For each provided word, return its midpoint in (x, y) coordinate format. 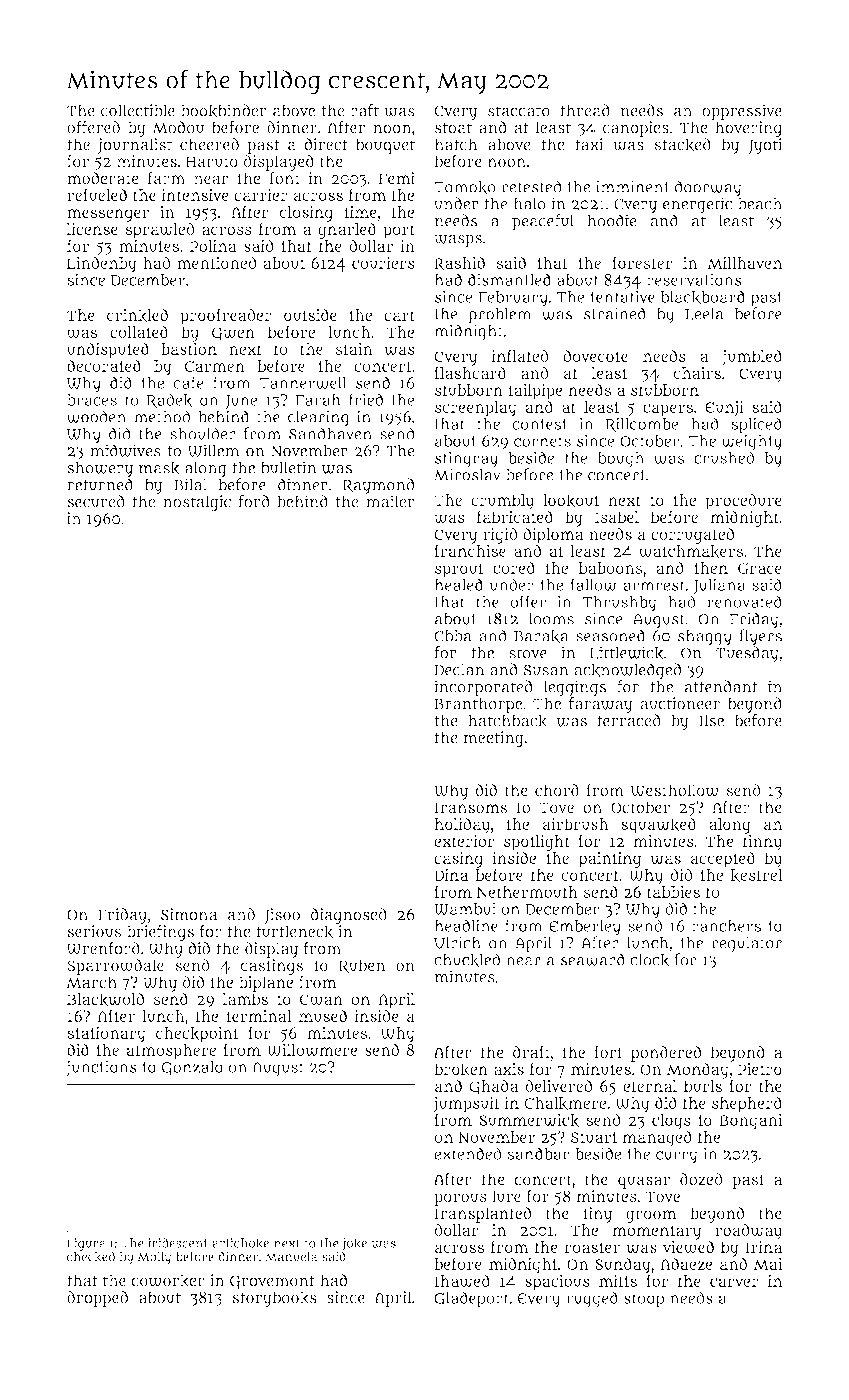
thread (585, 110)
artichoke (240, 1243)
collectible (138, 110)
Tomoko (465, 187)
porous (460, 1199)
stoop (644, 1300)
